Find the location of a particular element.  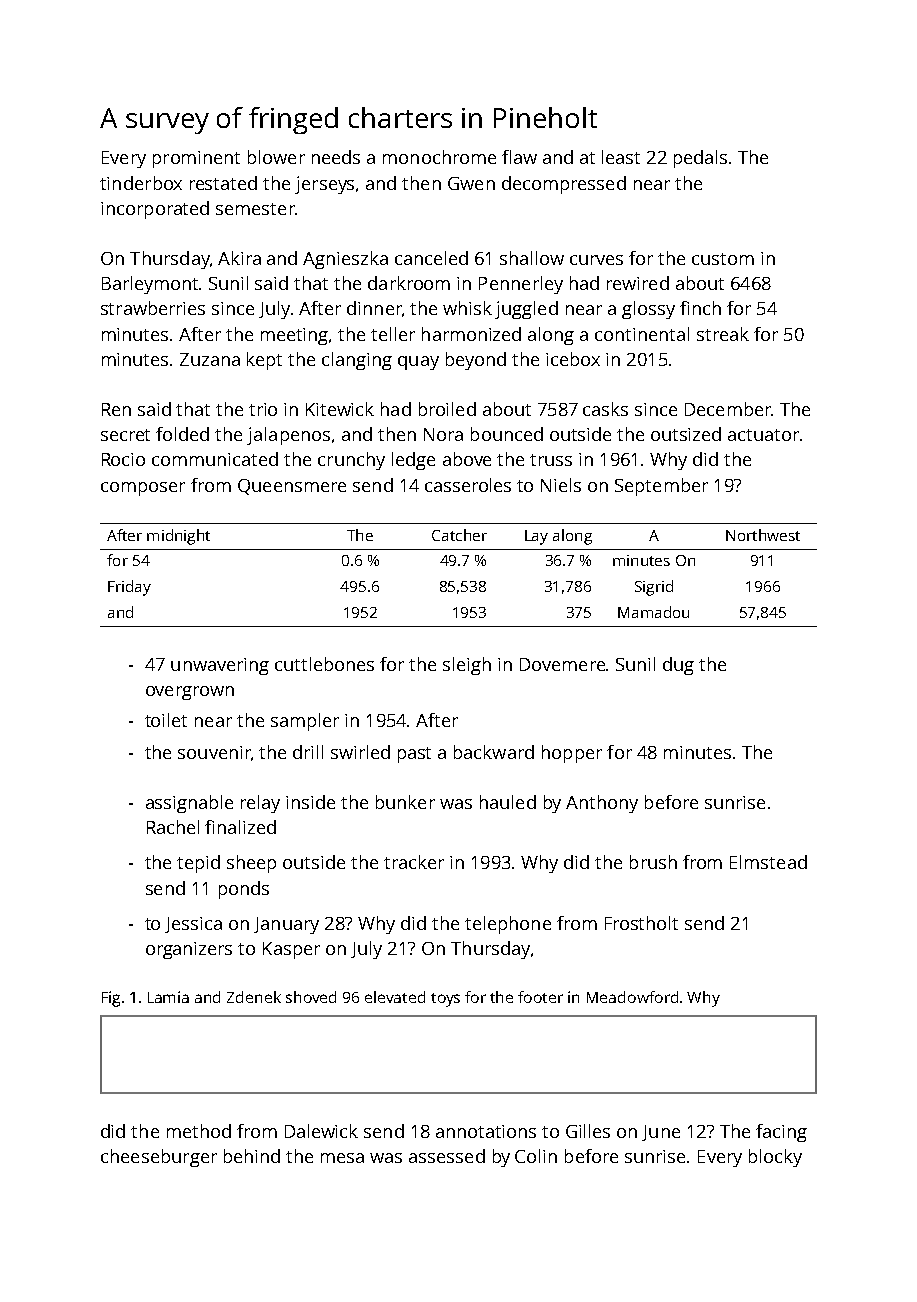

communicated is located at coordinates (215, 459).
